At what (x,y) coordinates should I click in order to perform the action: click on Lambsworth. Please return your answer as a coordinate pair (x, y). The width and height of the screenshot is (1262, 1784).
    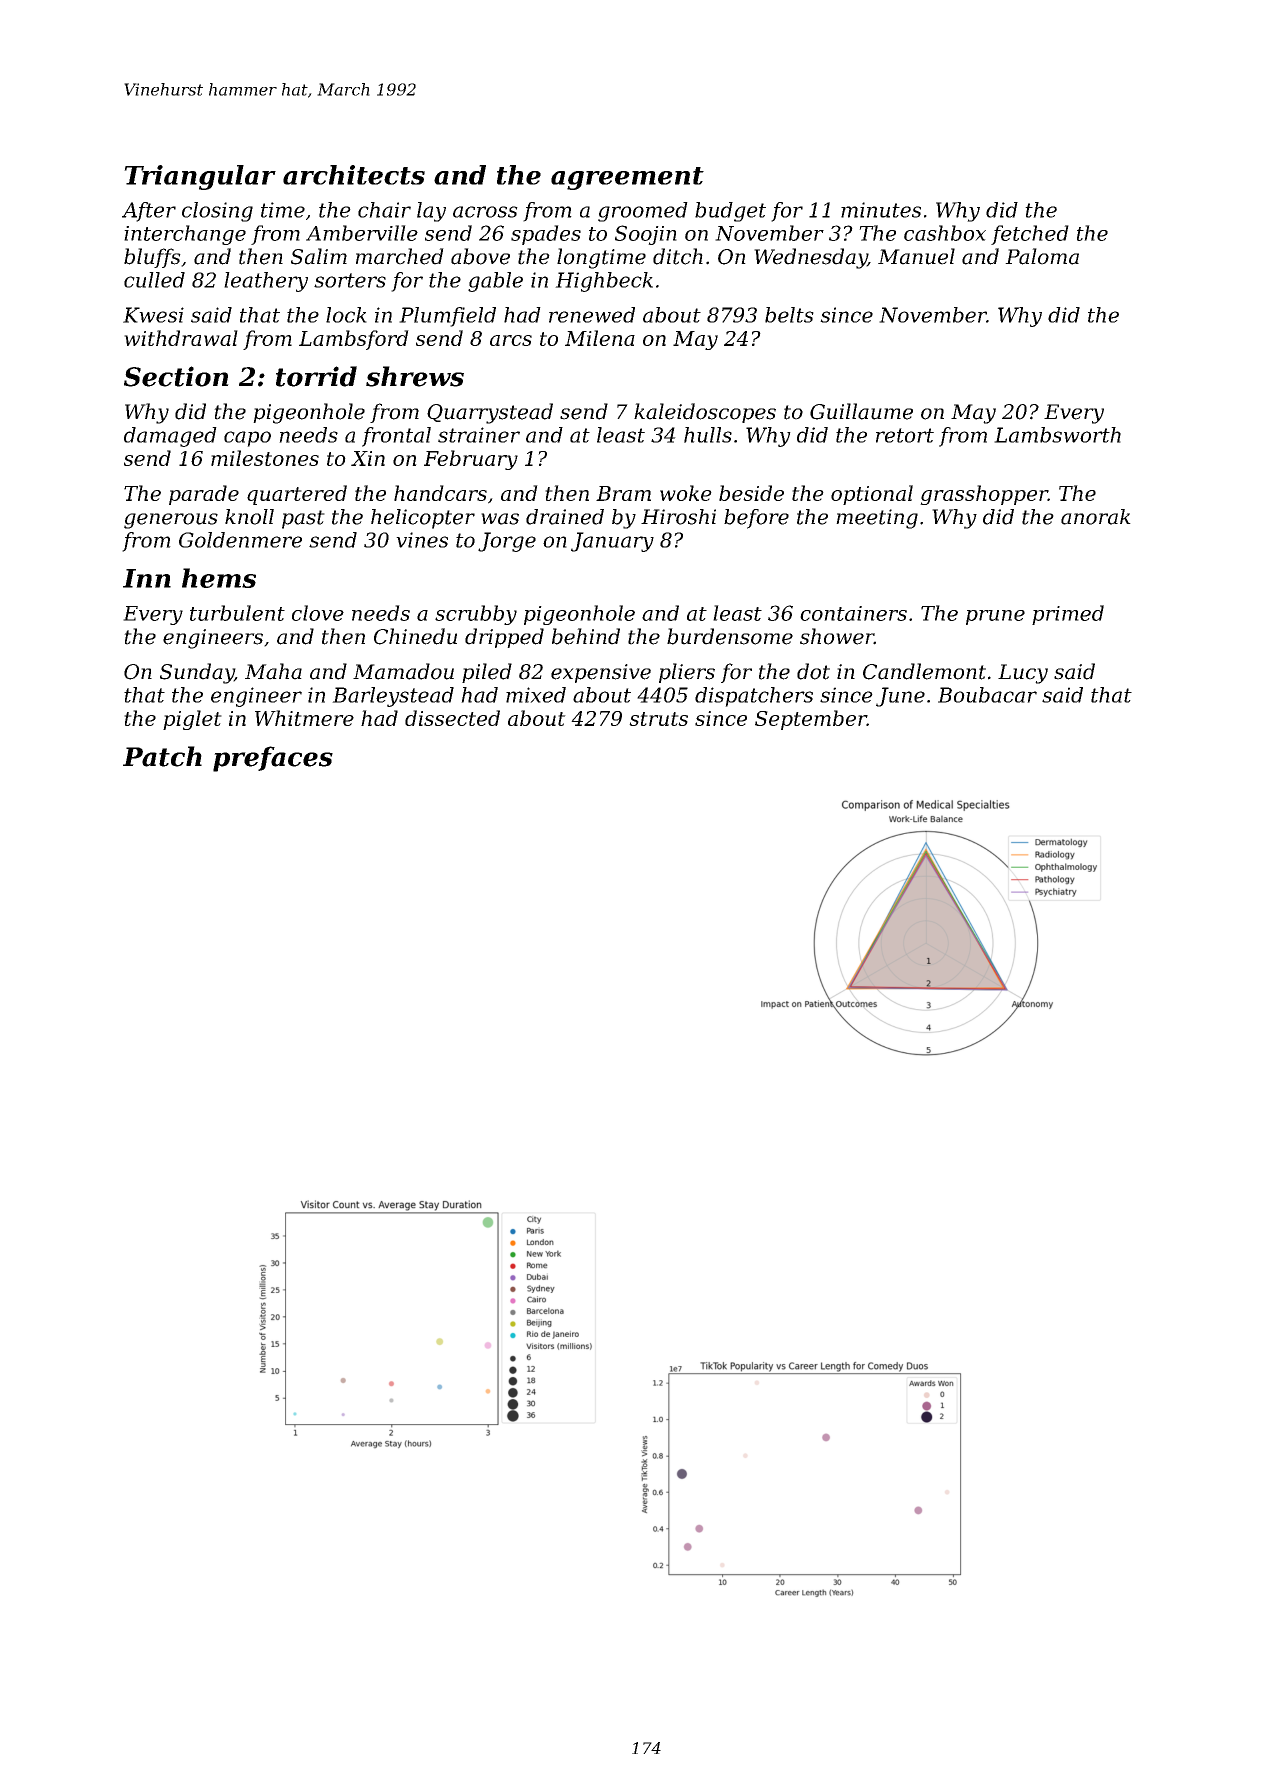
    Looking at the image, I should click on (1057, 435).
